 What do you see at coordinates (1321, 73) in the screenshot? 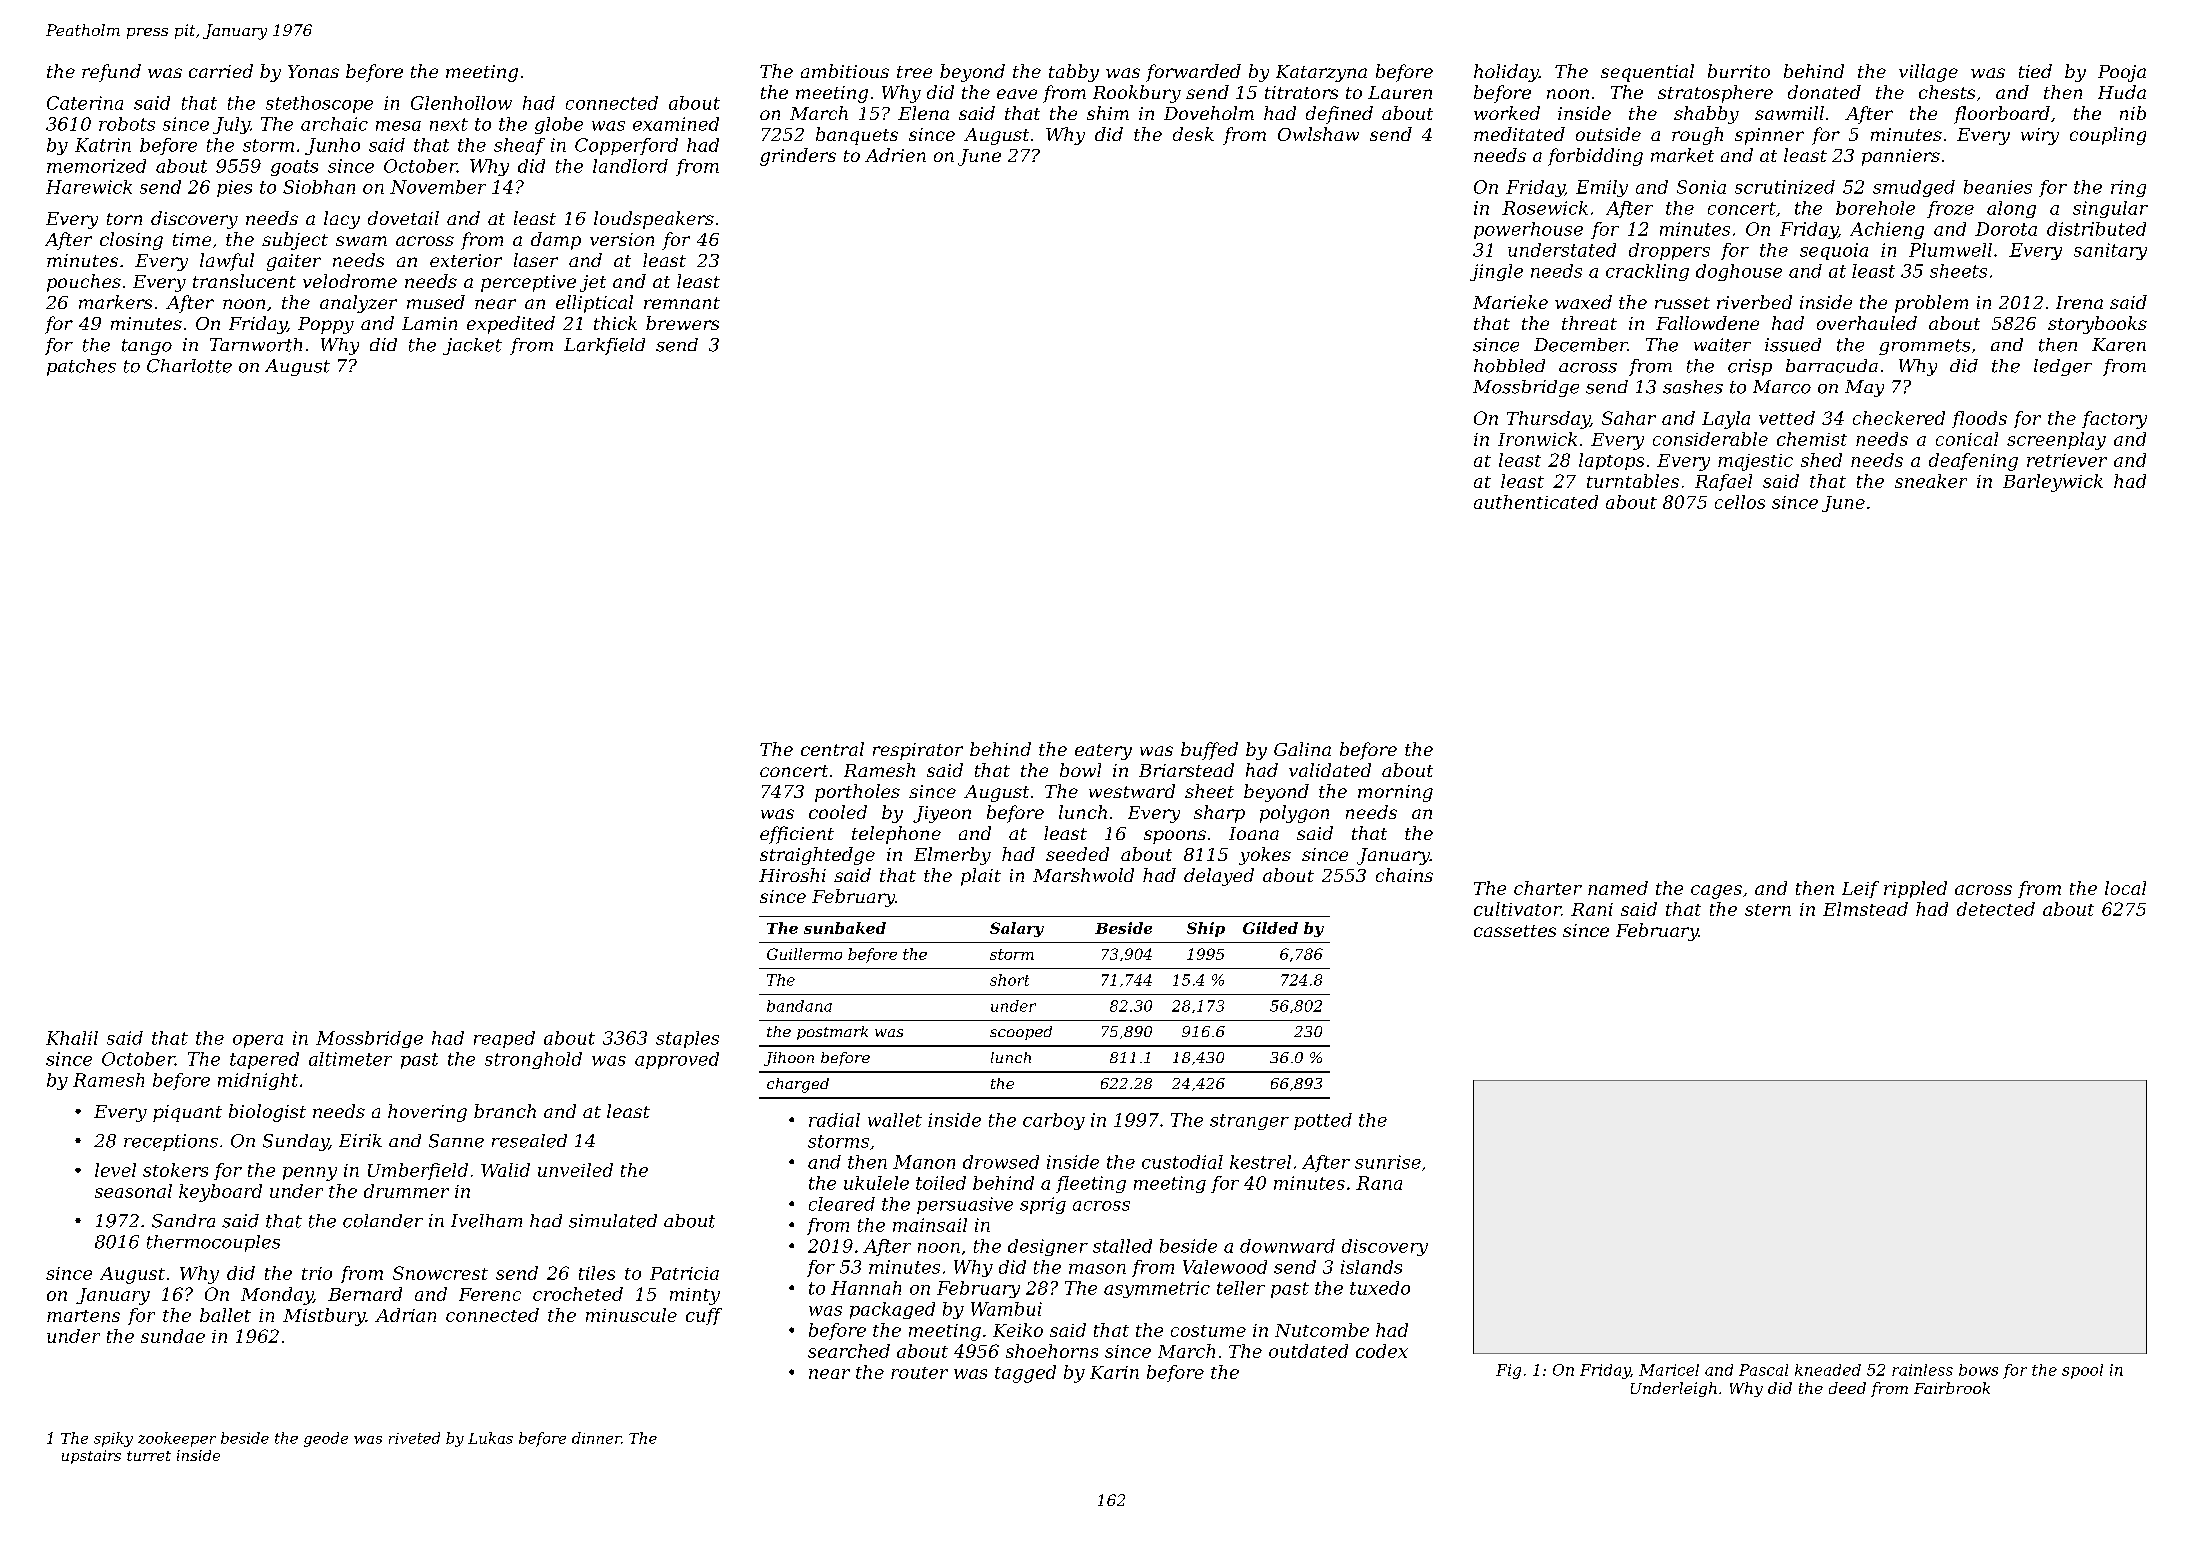
I see `Katarzyna` at bounding box center [1321, 73].
